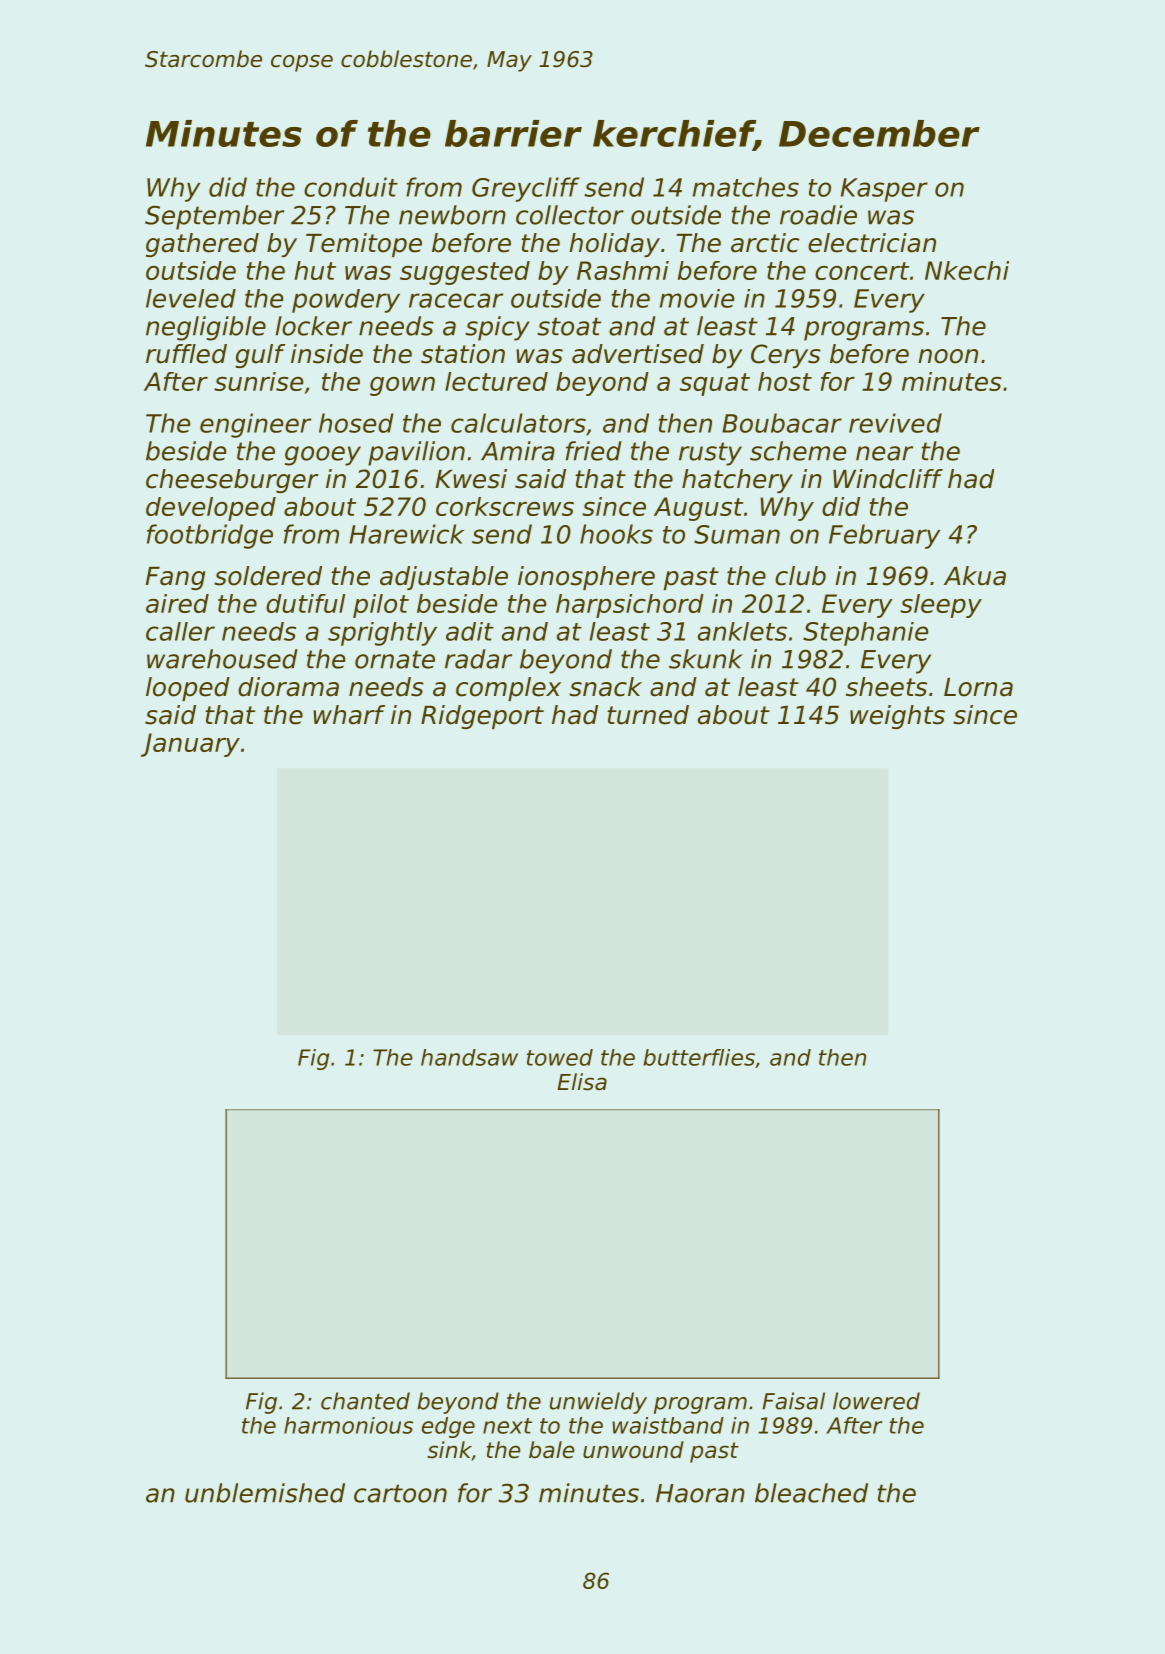 The image size is (1165, 1654). Describe the element at coordinates (699, 1057) in the image. I see `butterflies` at that location.
